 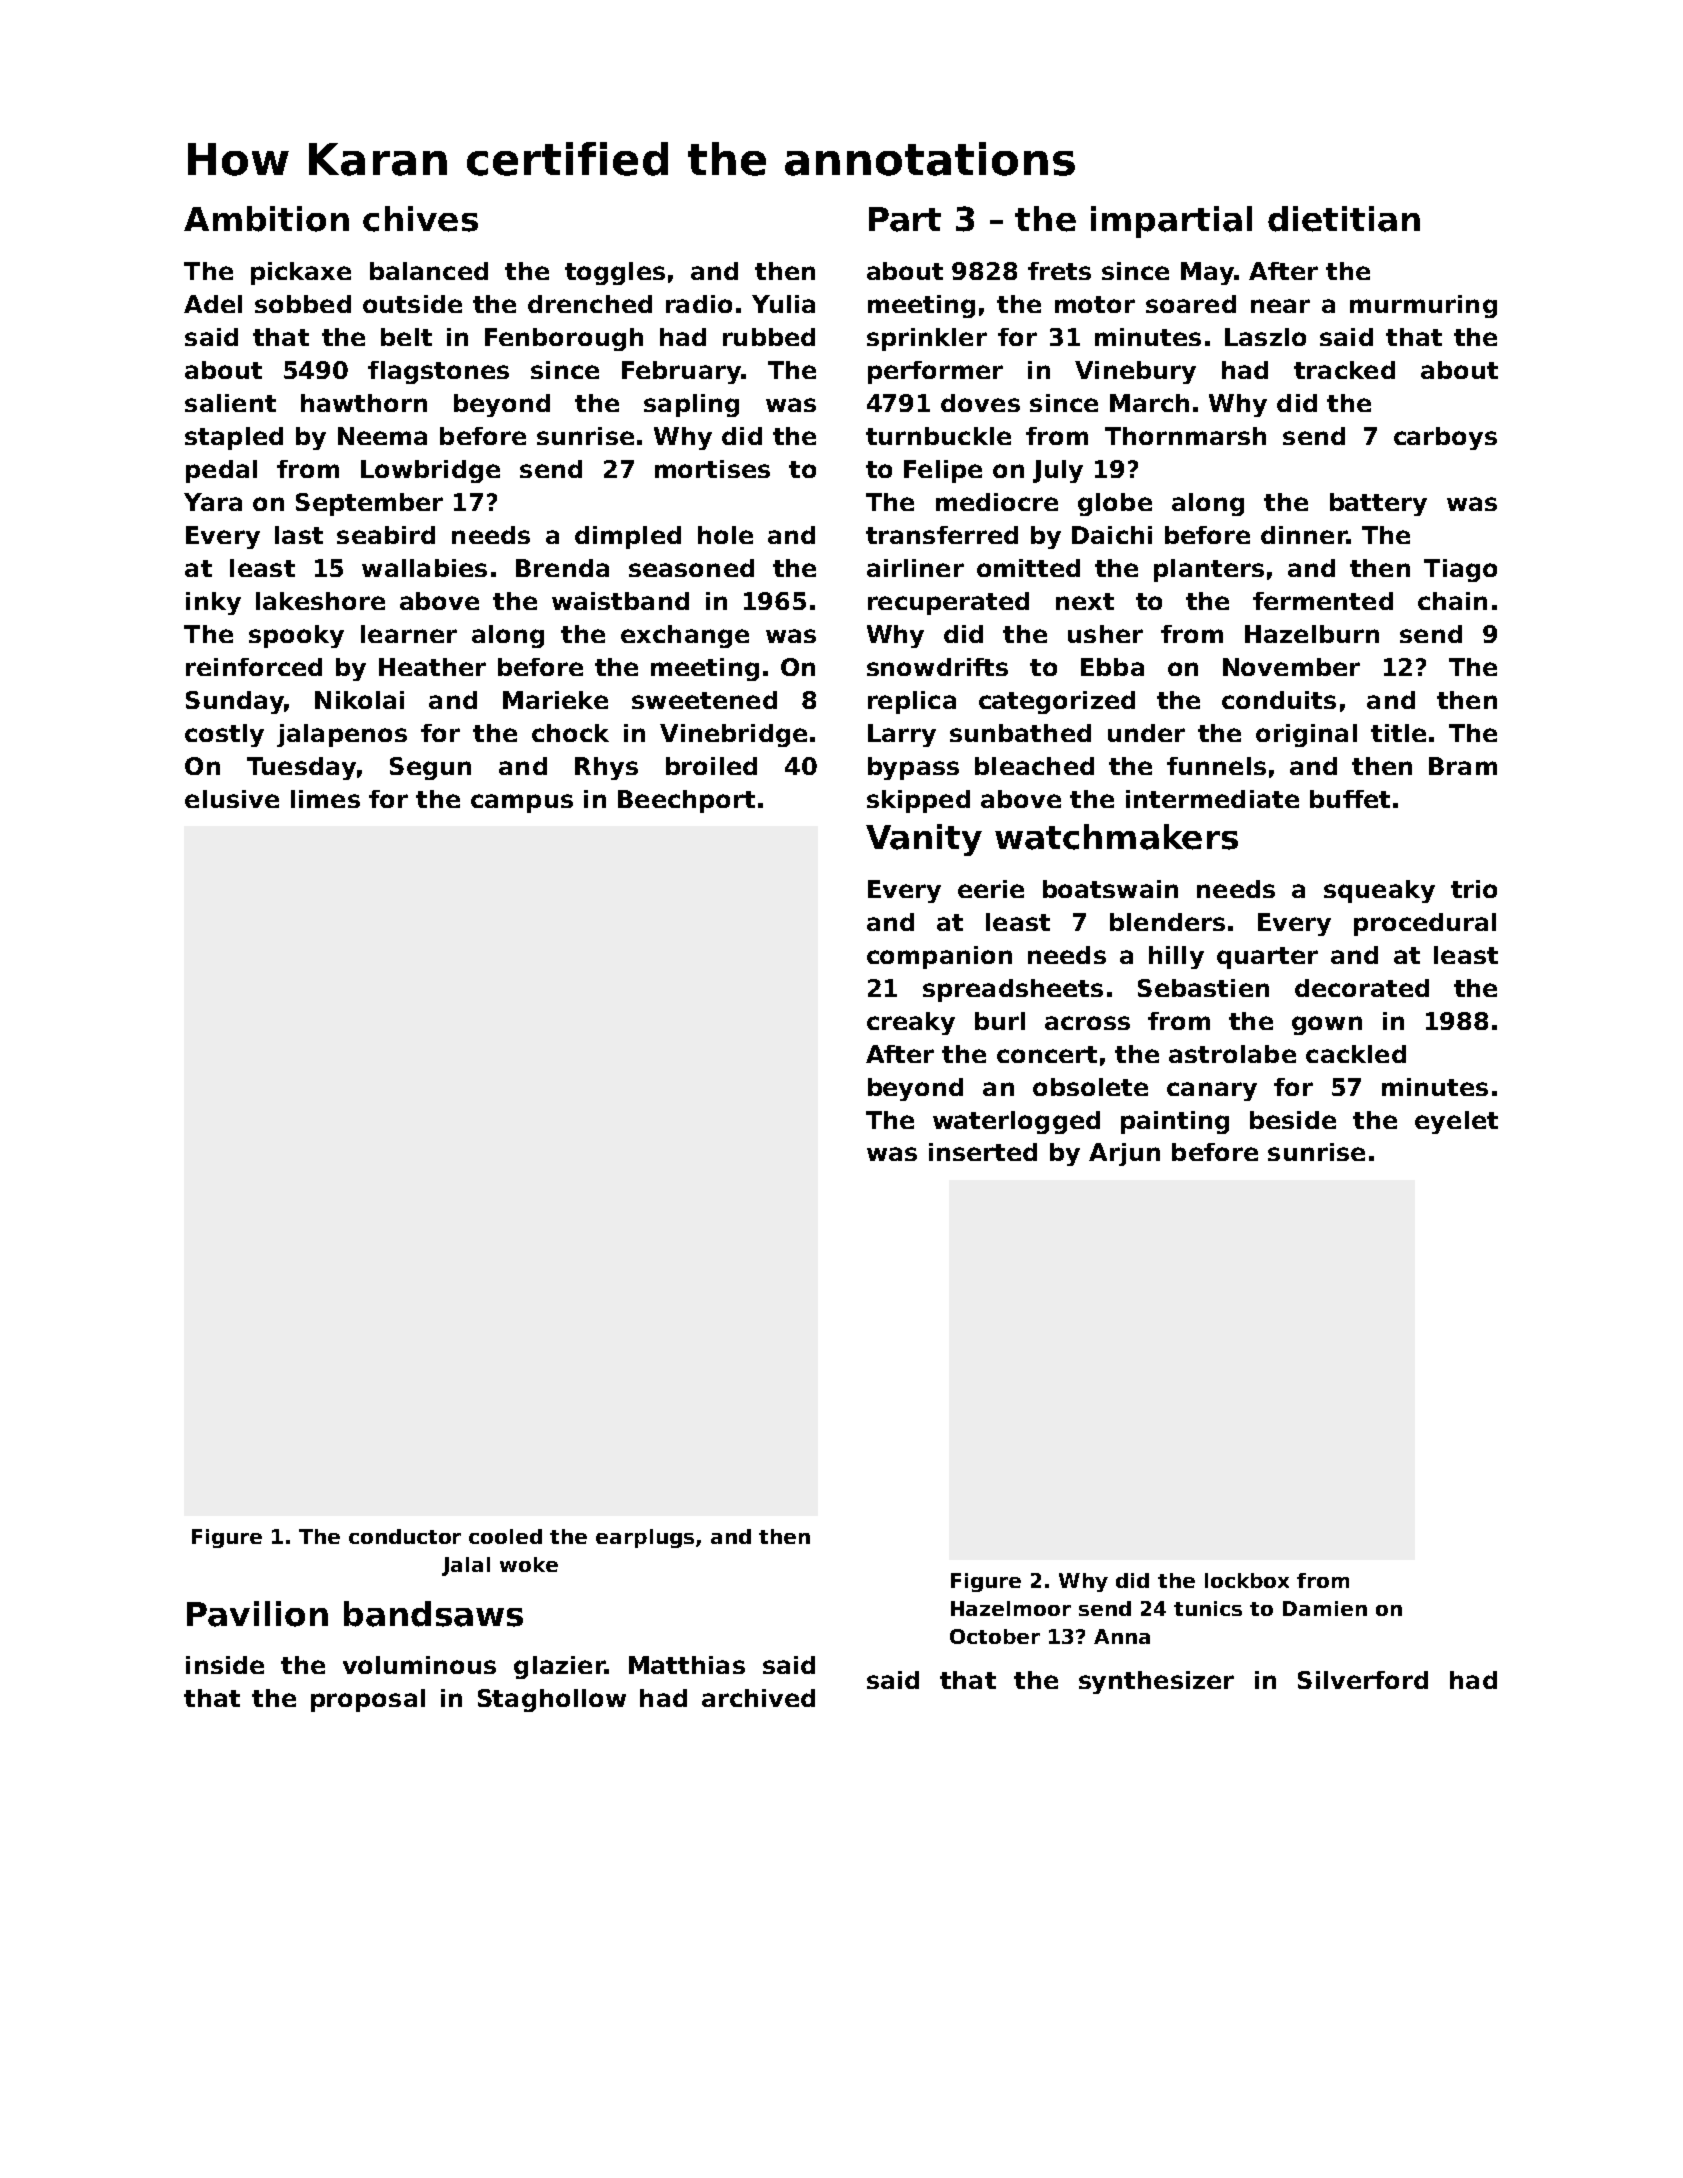 I want to click on planters, so click(x=1209, y=570).
